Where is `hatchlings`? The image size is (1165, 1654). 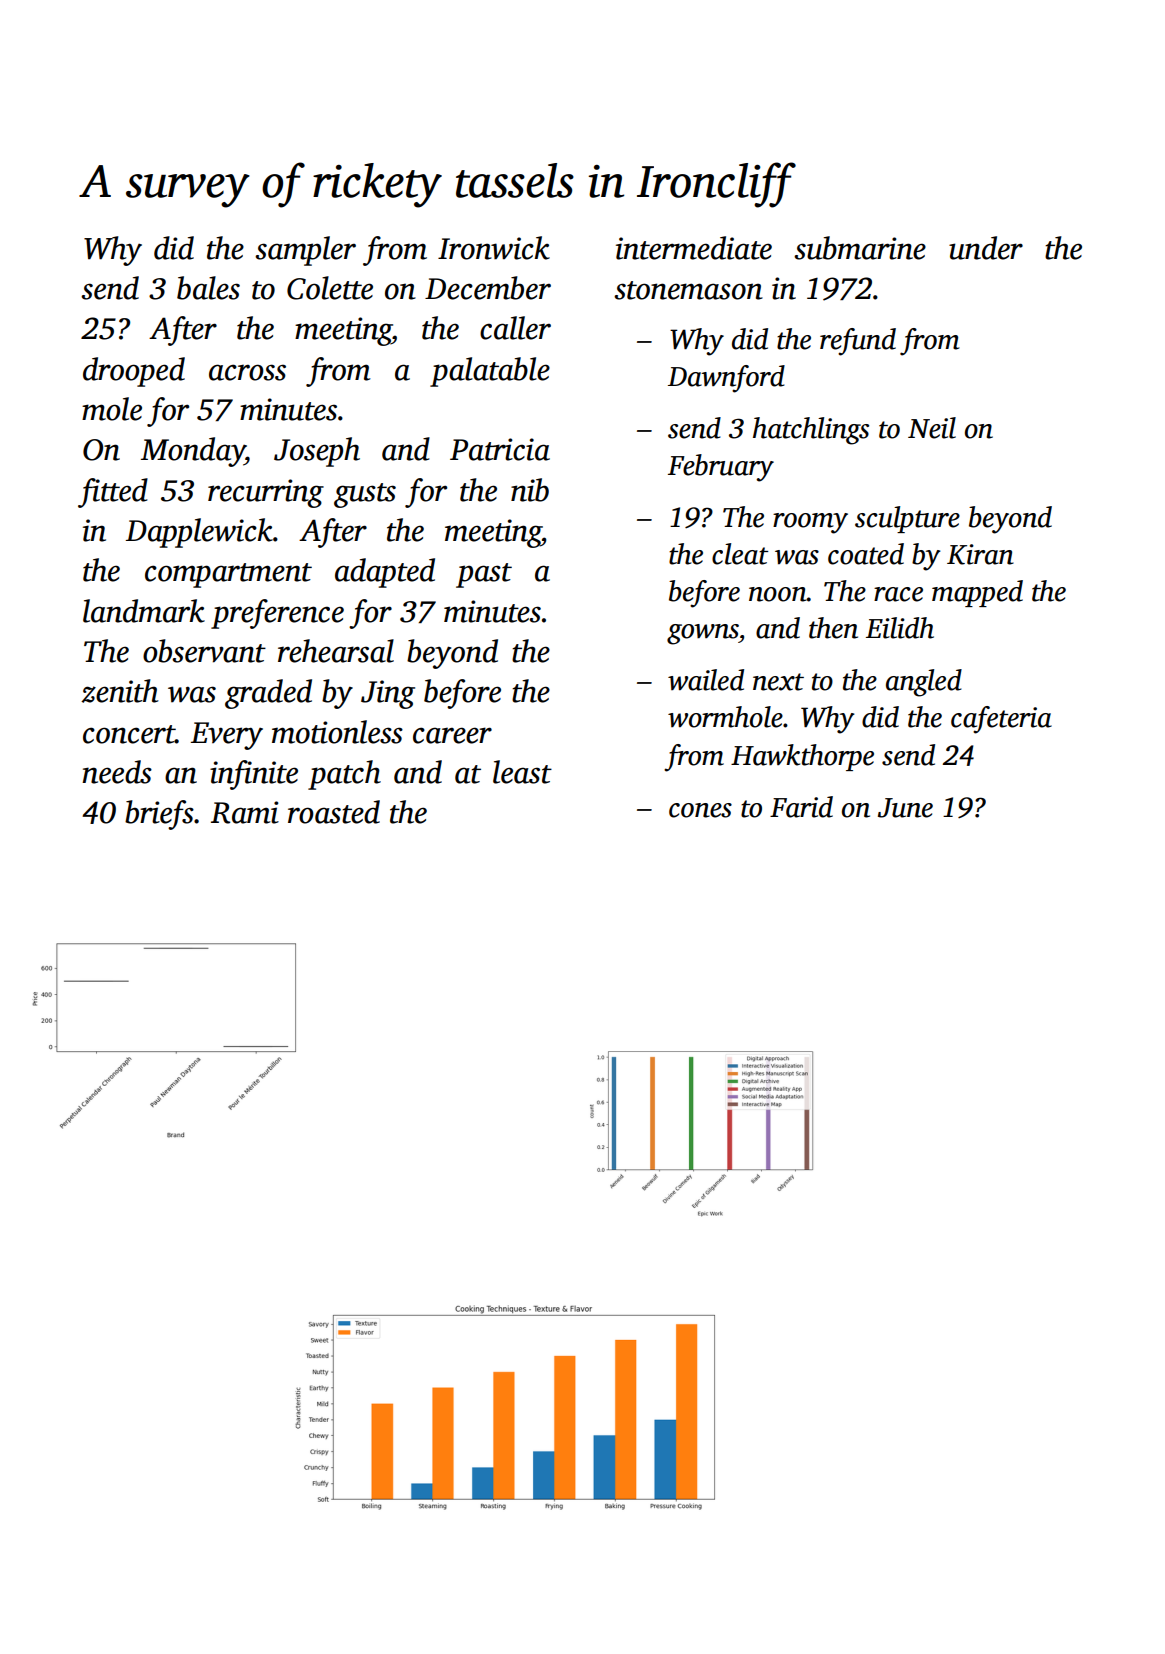
hatchlings is located at coordinates (811, 431).
